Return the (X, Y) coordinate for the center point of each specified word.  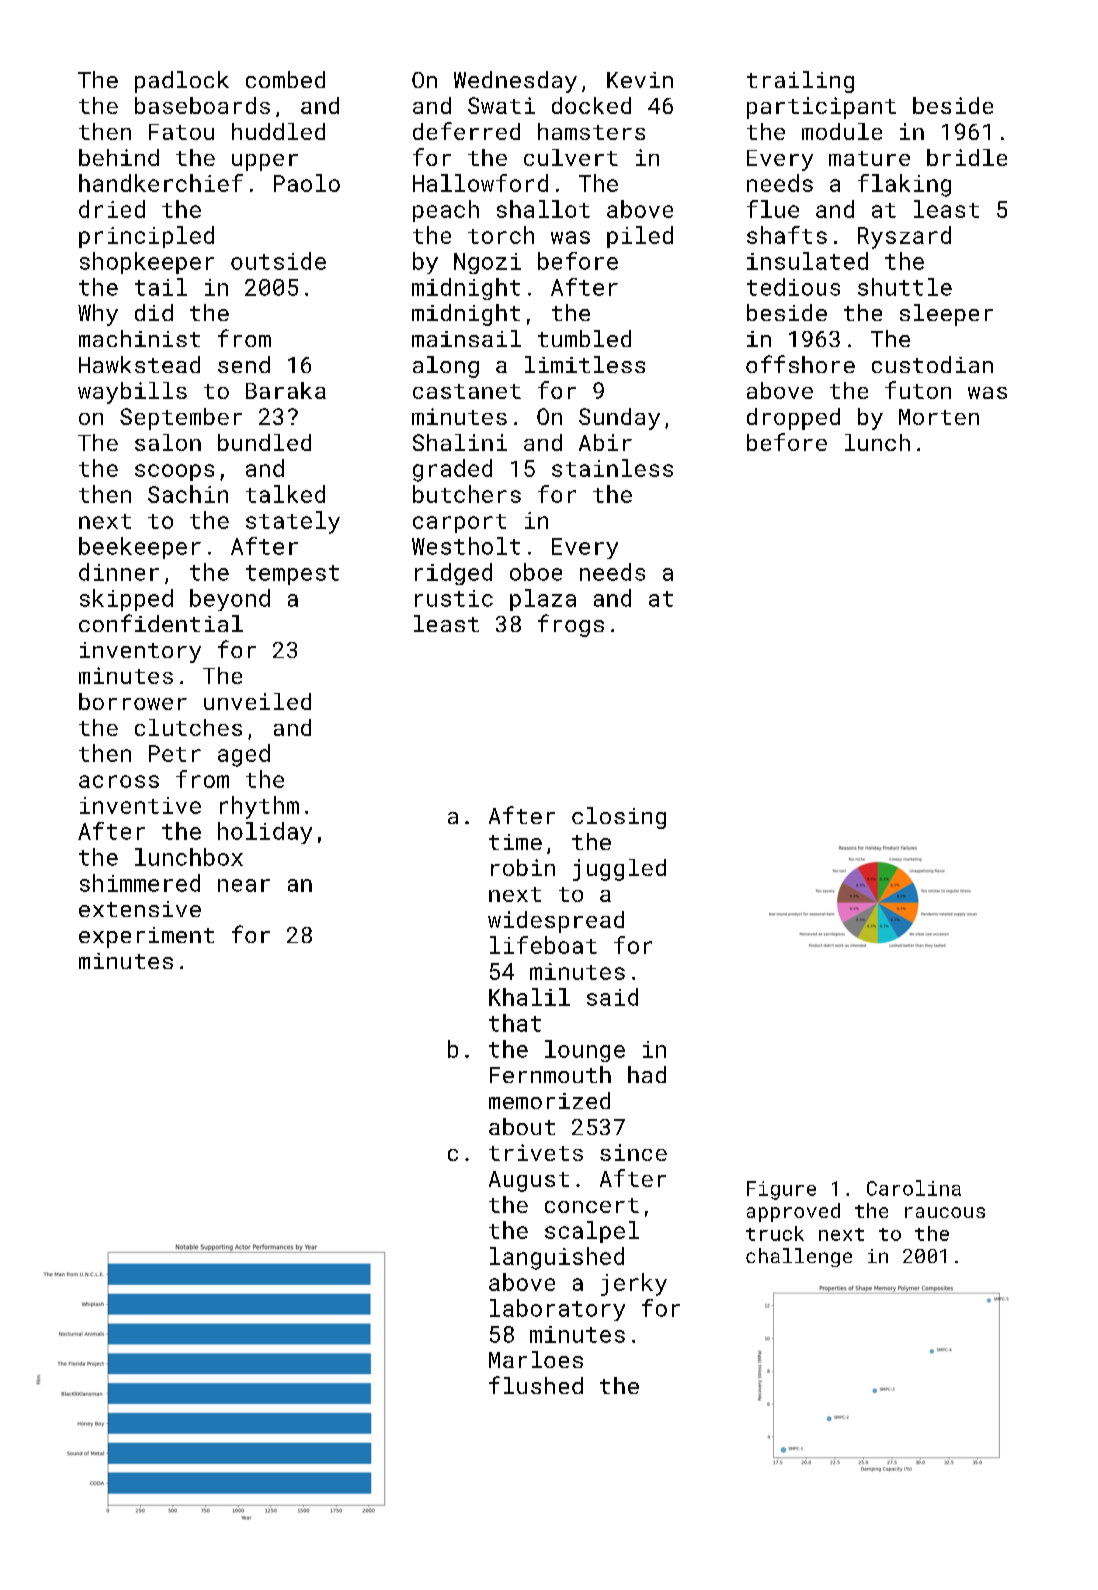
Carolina (914, 1188)
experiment (146, 937)
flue (773, 209)
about (522, 1126)
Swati (501, 105)
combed (285, 79)
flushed (536, 1385)
